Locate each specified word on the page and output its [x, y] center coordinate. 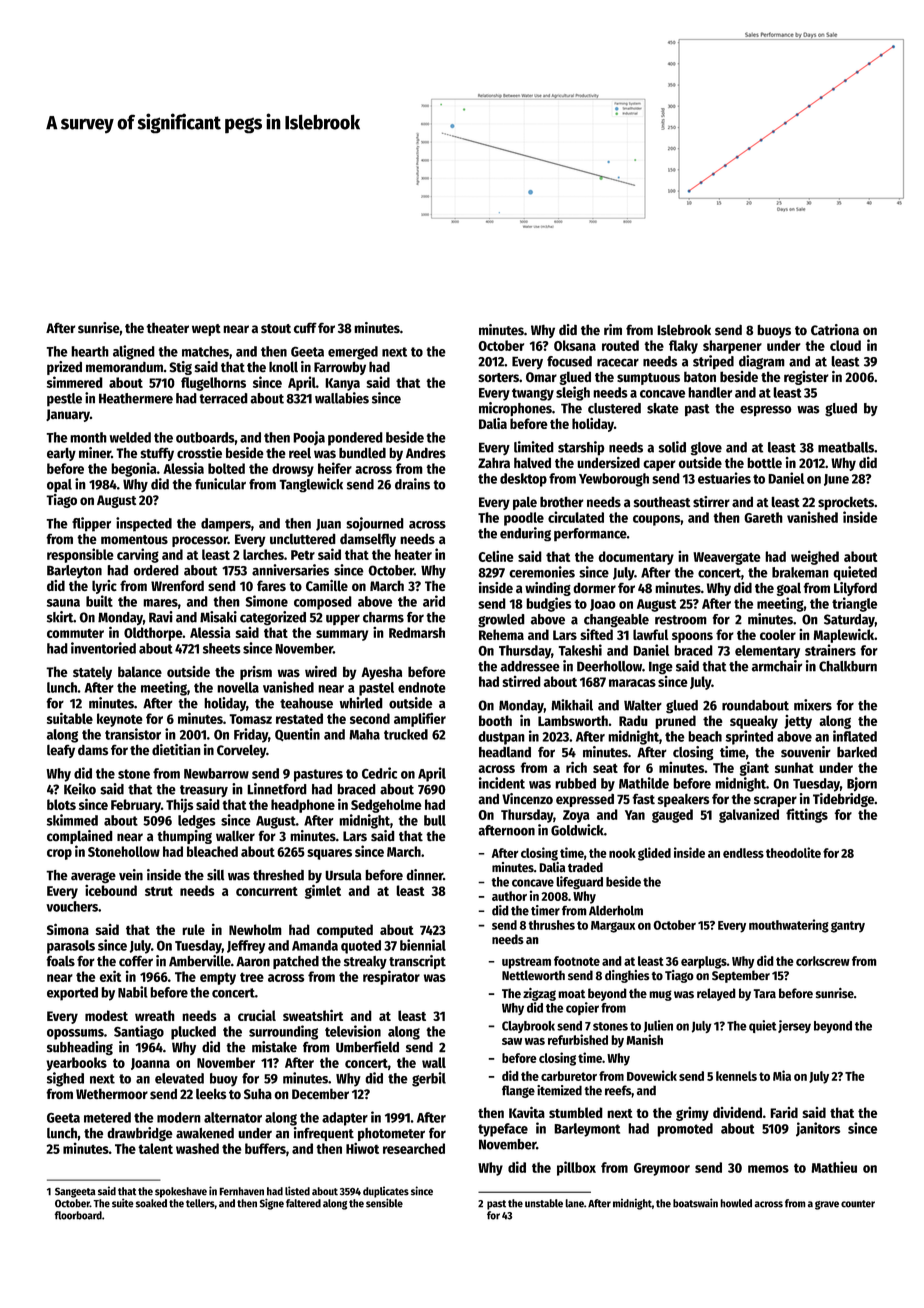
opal [59, 485]
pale [525, 503]
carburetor [569, 1076]
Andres [426, 453]
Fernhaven [241, 1191]
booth [495, 720]
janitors [818, 1129]
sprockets [846, 503]
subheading [80, 1048]
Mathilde [644, 783]
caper [659, 465]
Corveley [241, 751]
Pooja [309, 438]
